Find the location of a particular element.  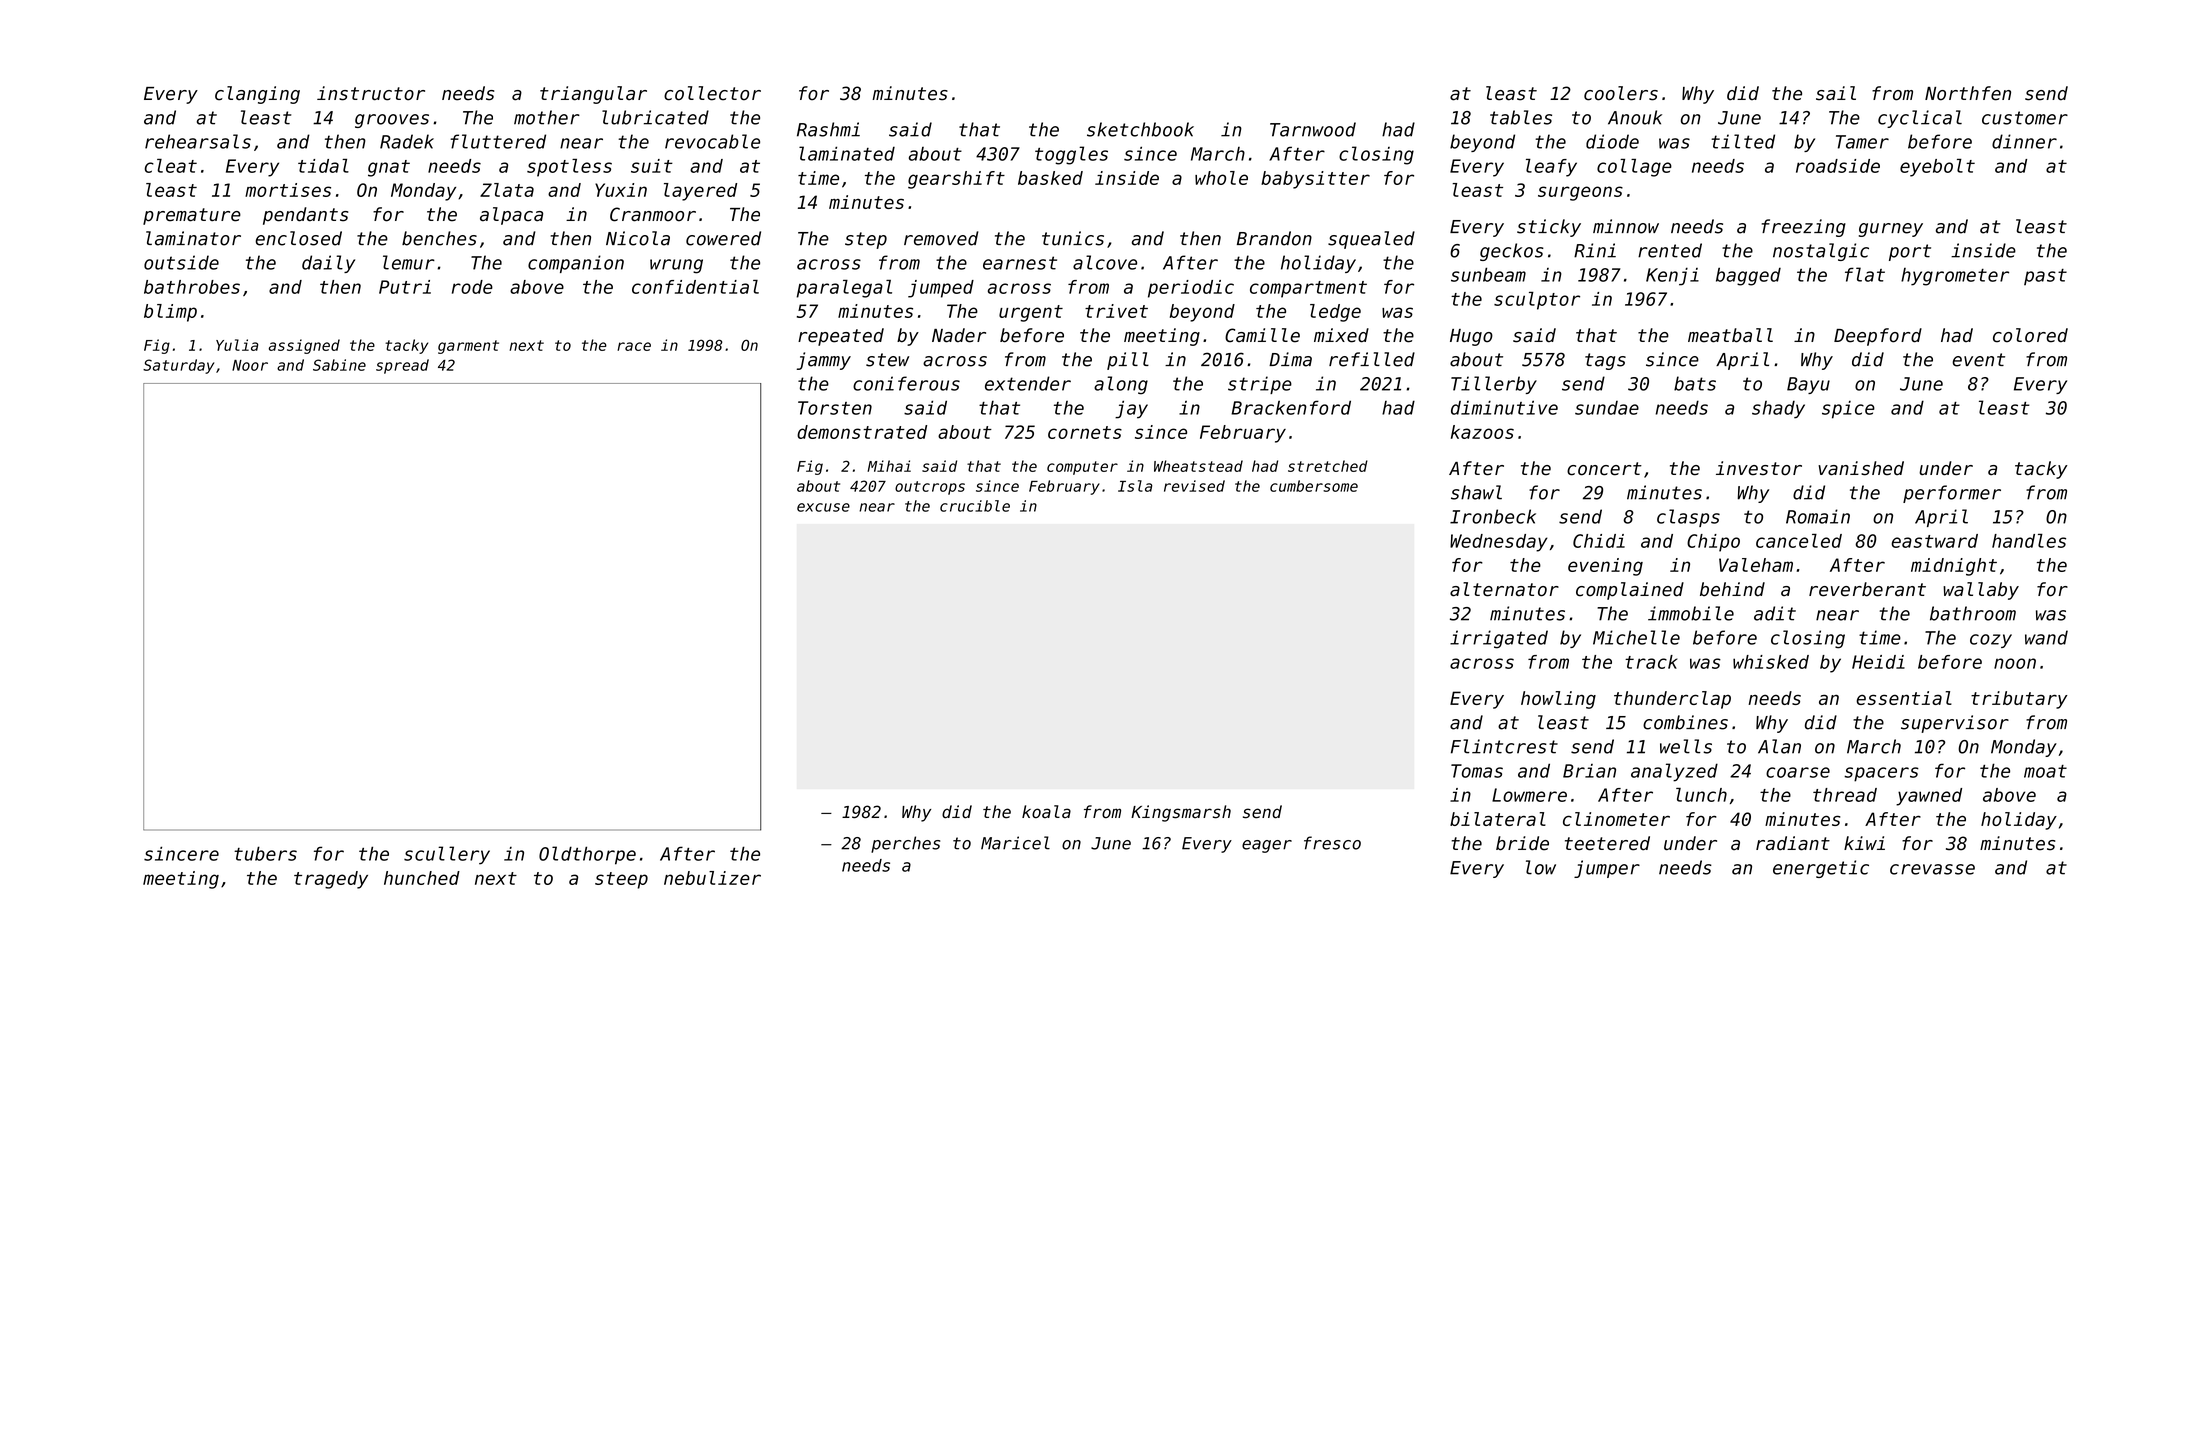

spread is located at coordinates (402, 366).
